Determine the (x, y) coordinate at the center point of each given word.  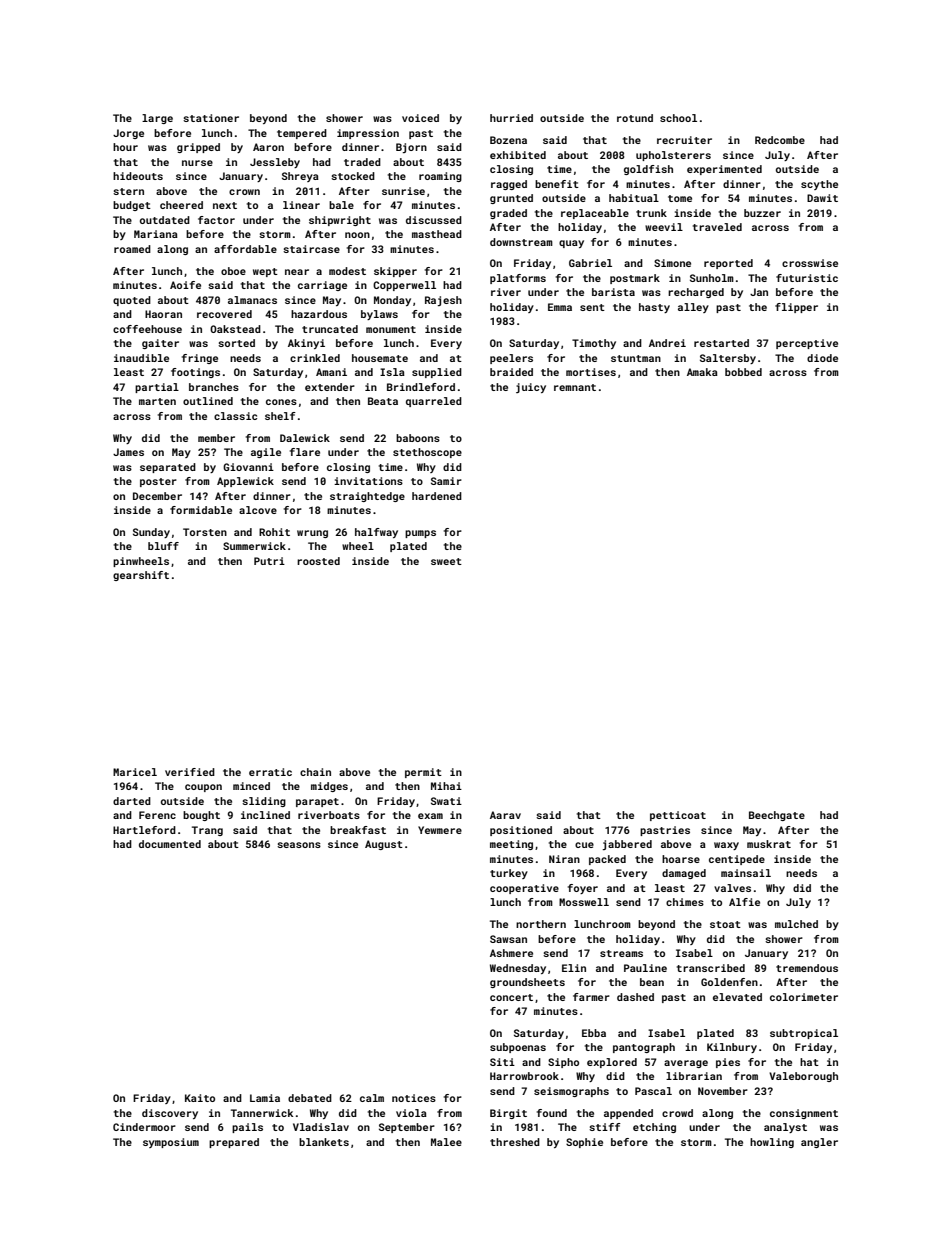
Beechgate (777, 816)
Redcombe (780, 140)
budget (132, 206)
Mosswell (584, 902)
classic (235, 416)
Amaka (702, 372)
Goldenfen (729, 982)
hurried (511, 118)
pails (247, 1128)
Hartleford (144, 830)
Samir (446, 481)
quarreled (434, 402)
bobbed (743, 372)
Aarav (505, 815)
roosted (318, 561)
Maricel (135, 772)
